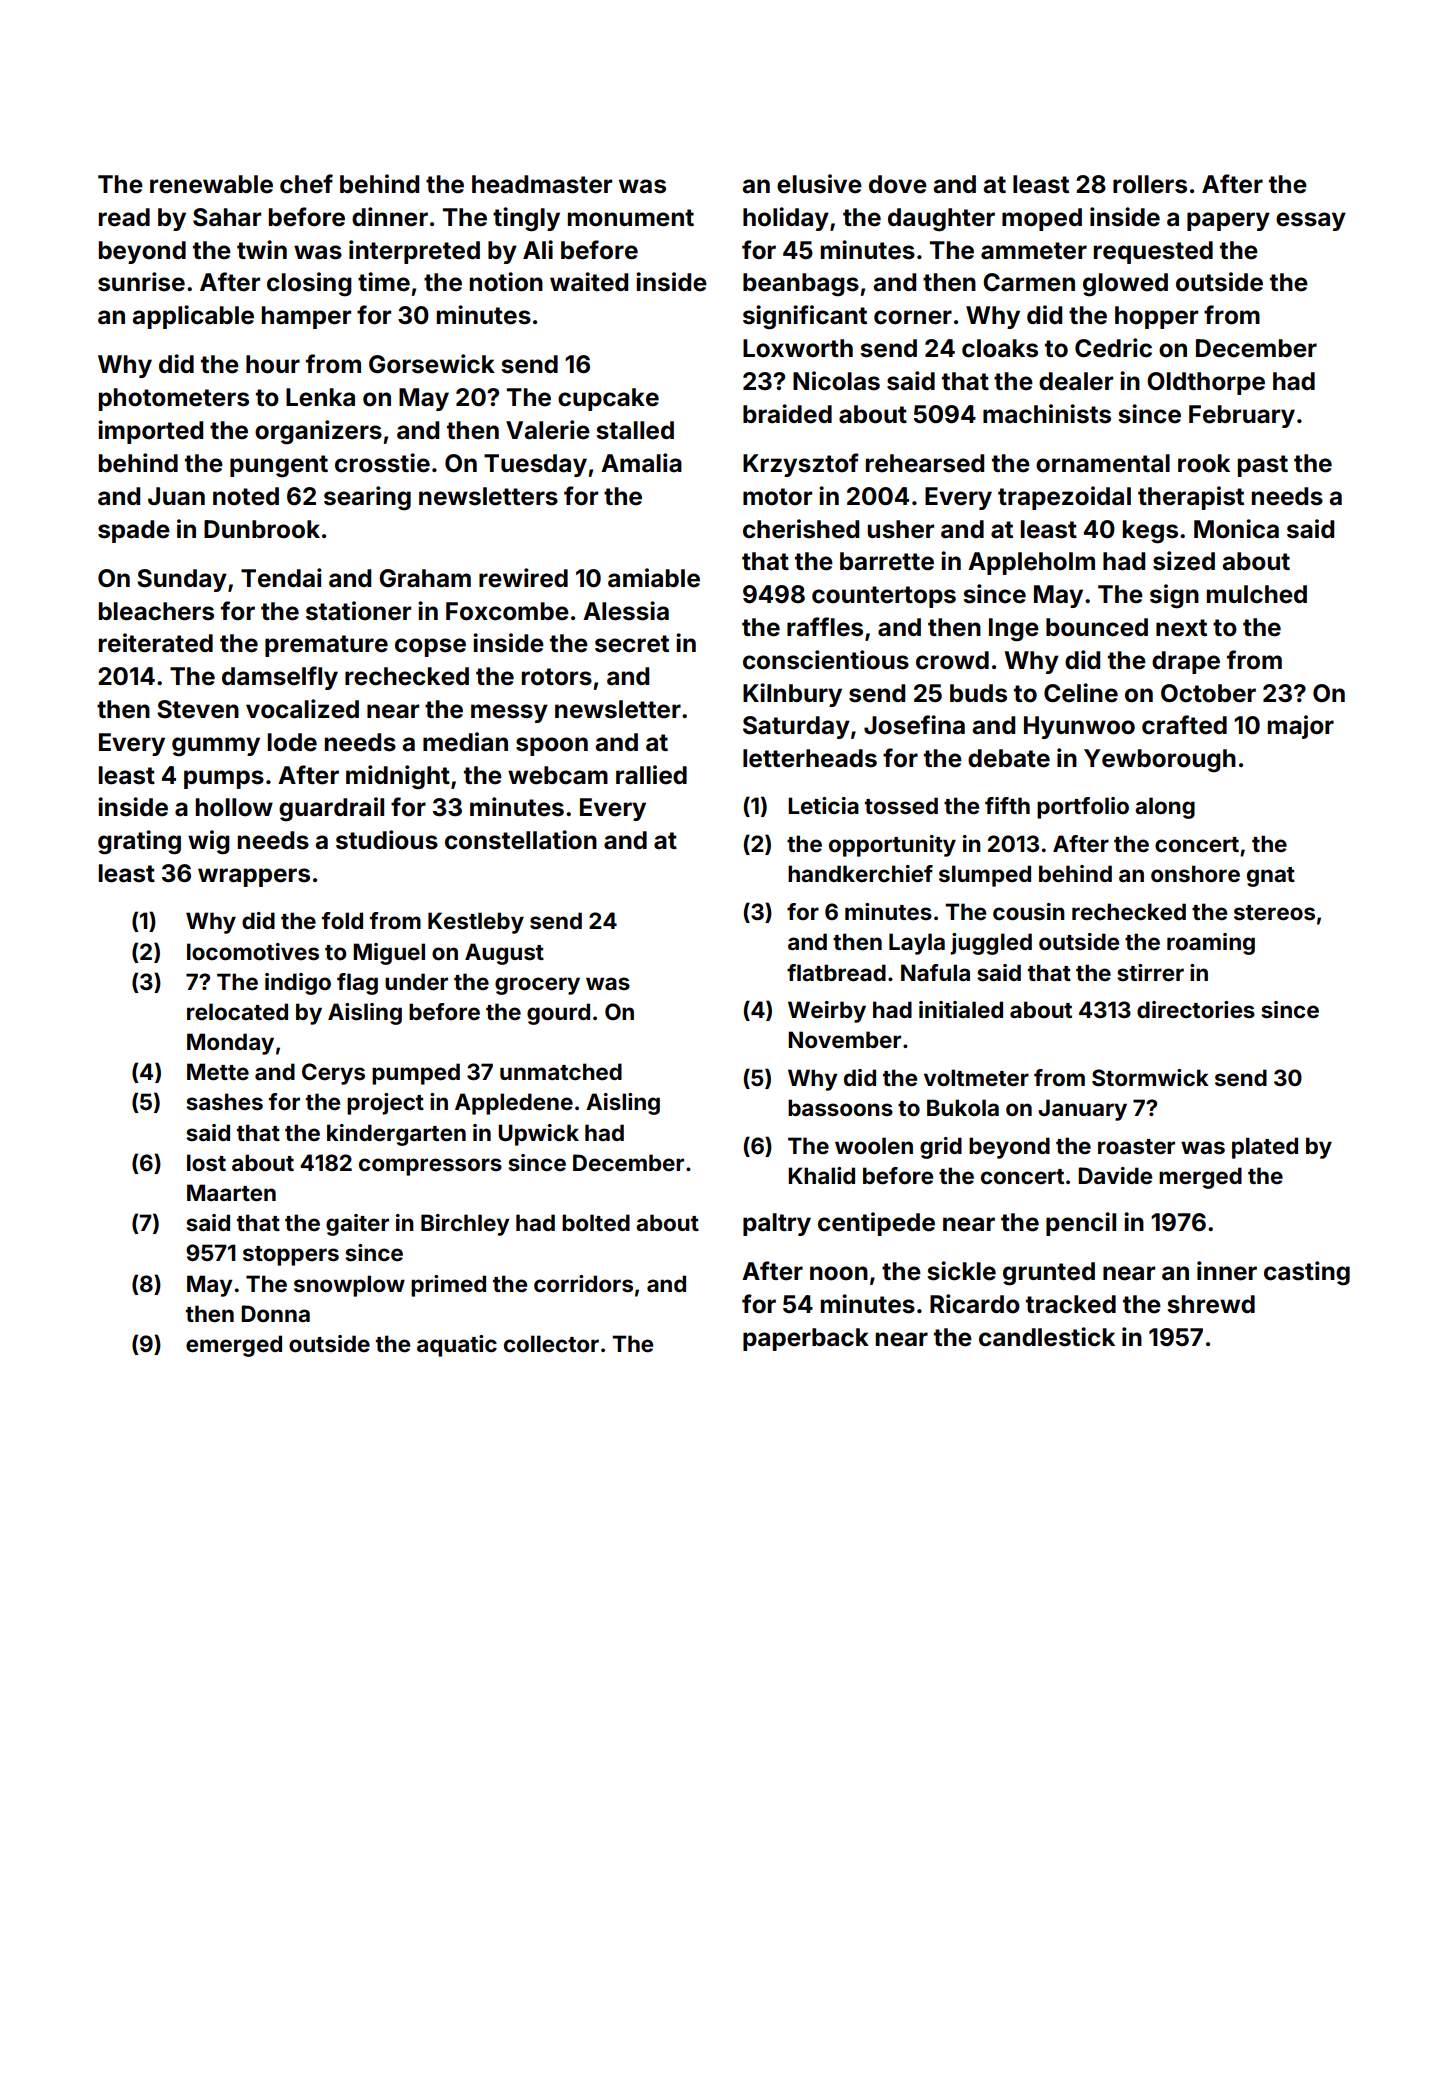 This screenshot has height=2100, width=1450. I want to click on chef, so click(306, 184).
